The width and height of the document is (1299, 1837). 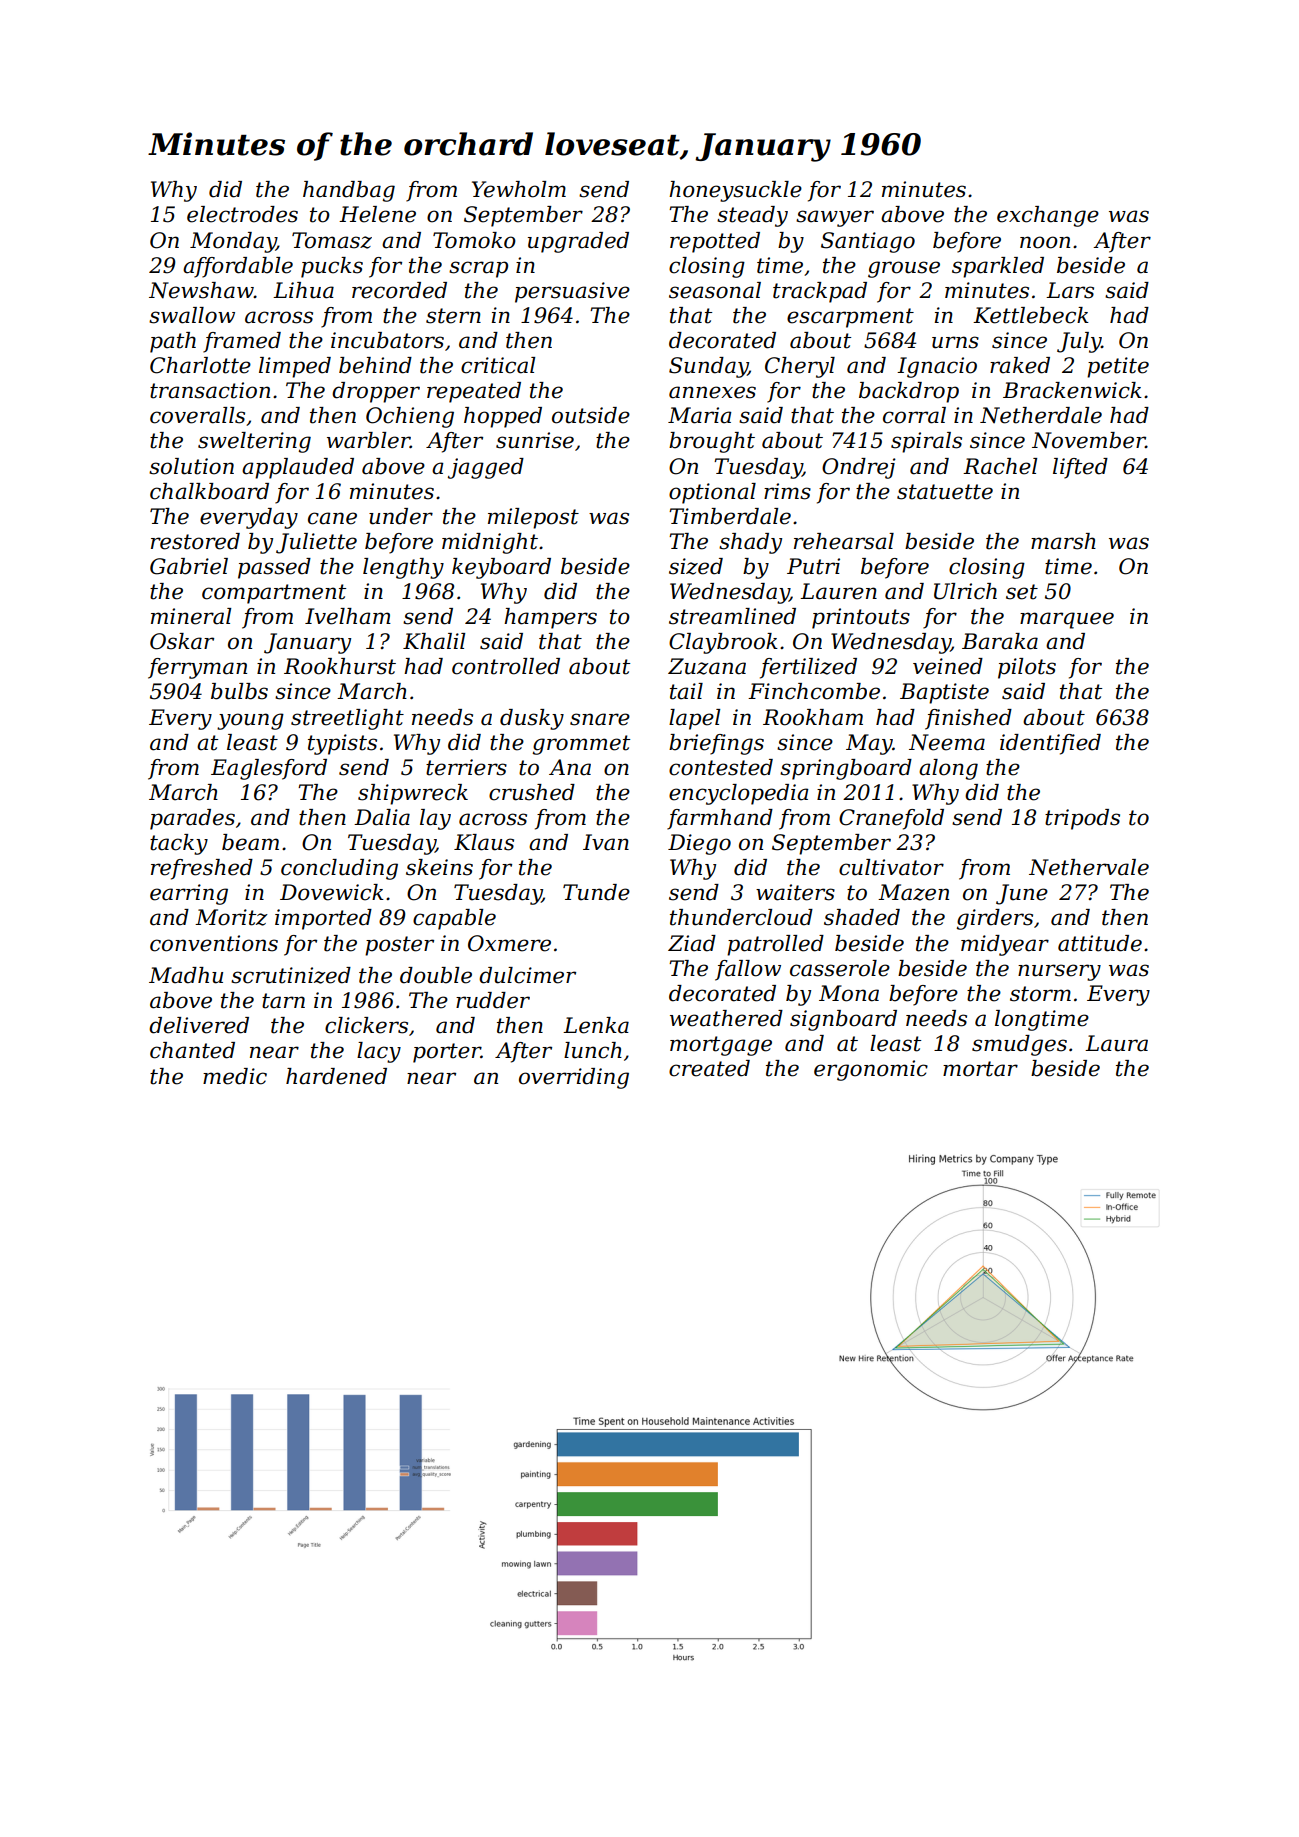 I want to click on Dovewick, so click(x=332, y=892).
